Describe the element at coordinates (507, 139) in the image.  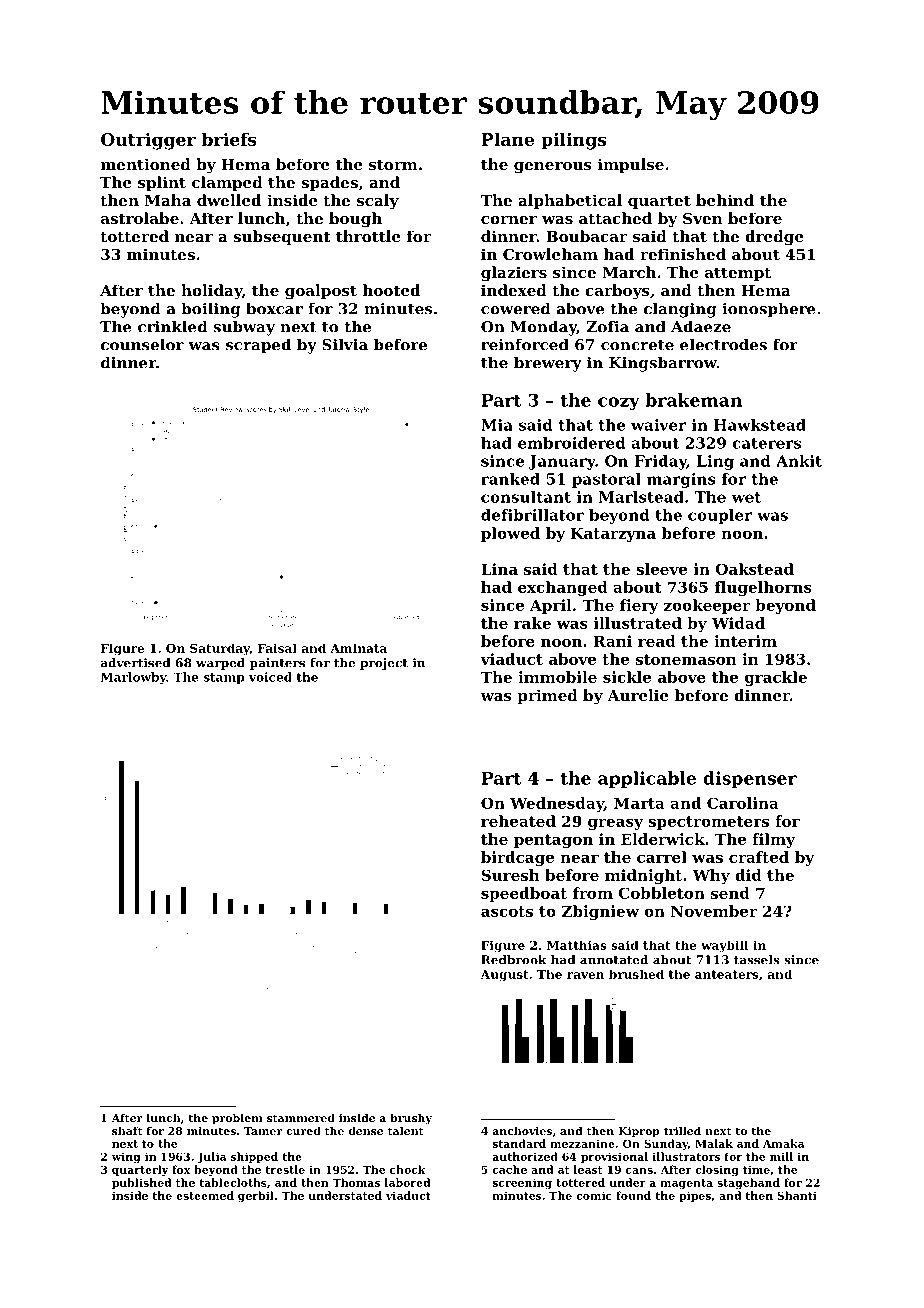
I see `Plane` at that location.
